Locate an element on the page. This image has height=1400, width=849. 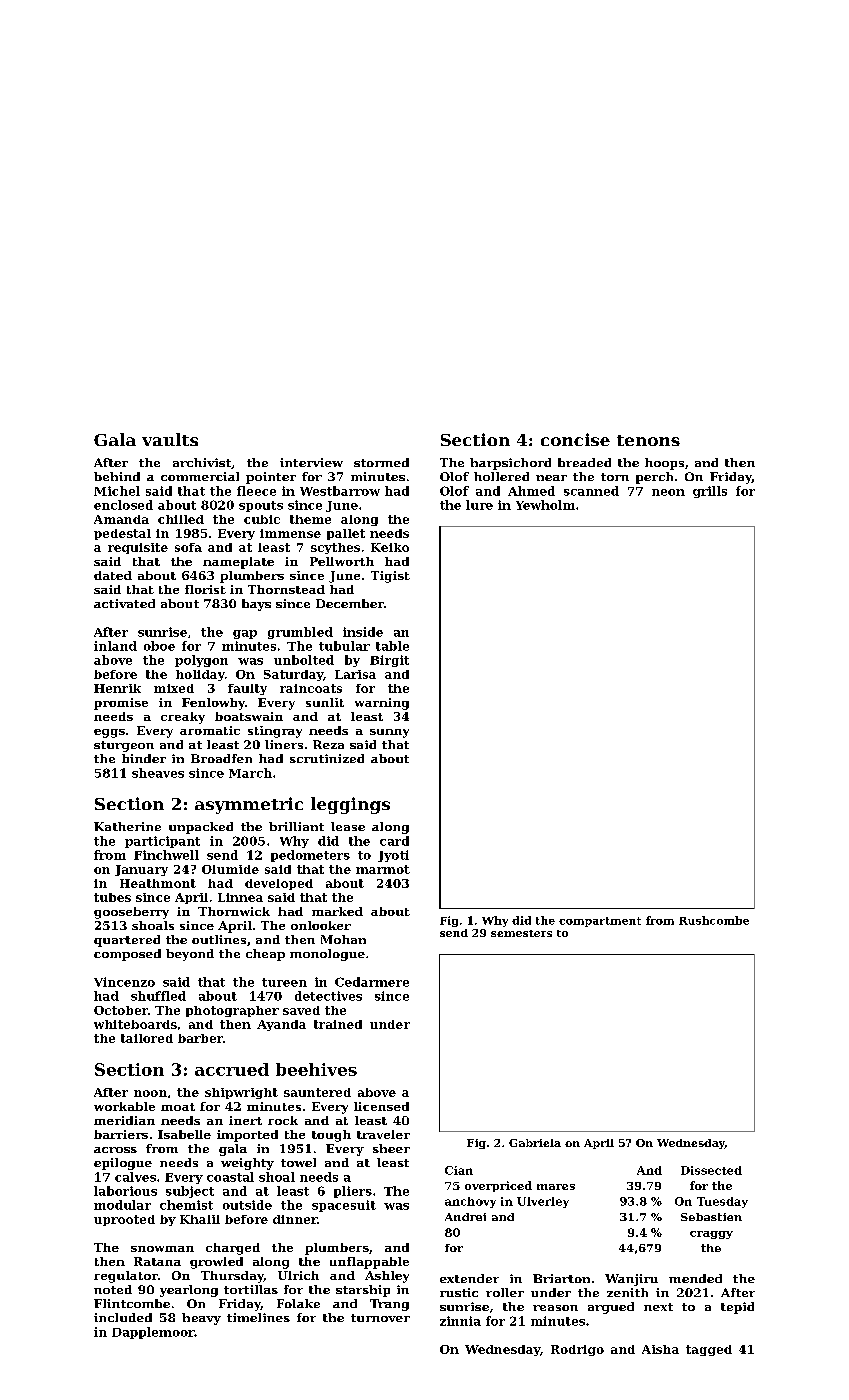
Cedarmere is located at coordinates (372, 982).
